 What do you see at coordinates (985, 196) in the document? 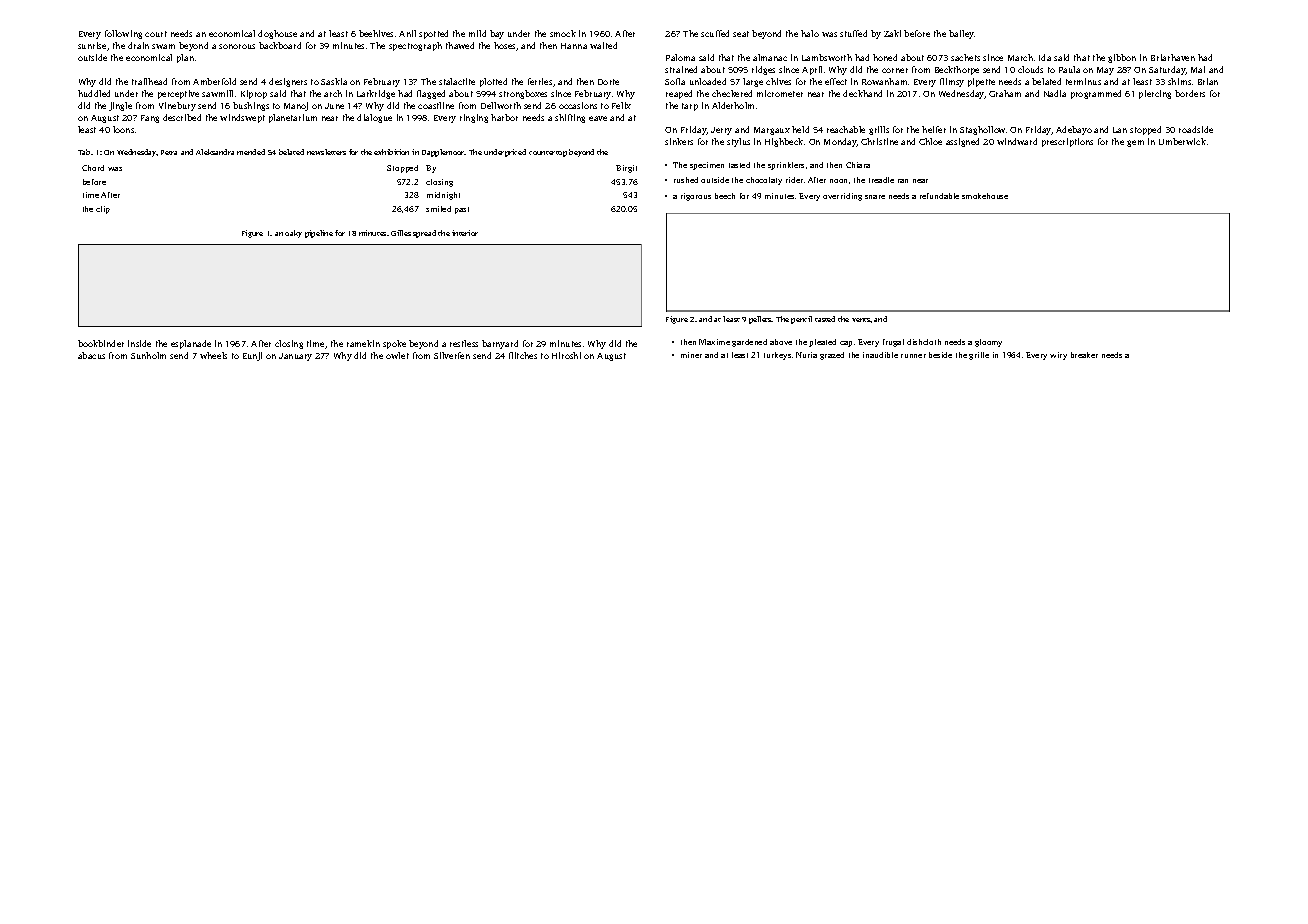
I see `smokehouse` at bounding box center [985, 196].
